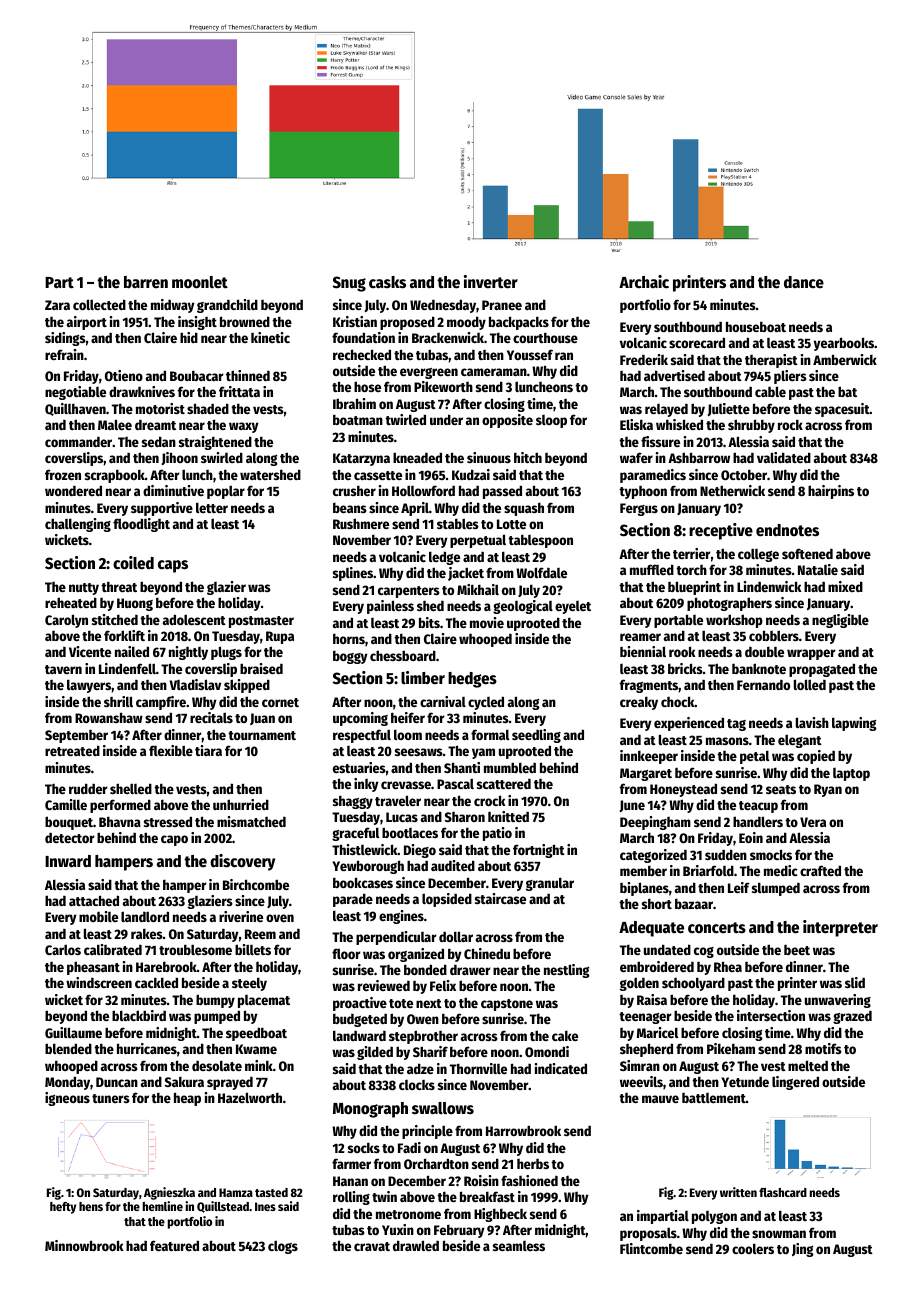  What do you see at coordinates (483, 753) in the document?
I see `yam` at bounding box center [483, 753].
